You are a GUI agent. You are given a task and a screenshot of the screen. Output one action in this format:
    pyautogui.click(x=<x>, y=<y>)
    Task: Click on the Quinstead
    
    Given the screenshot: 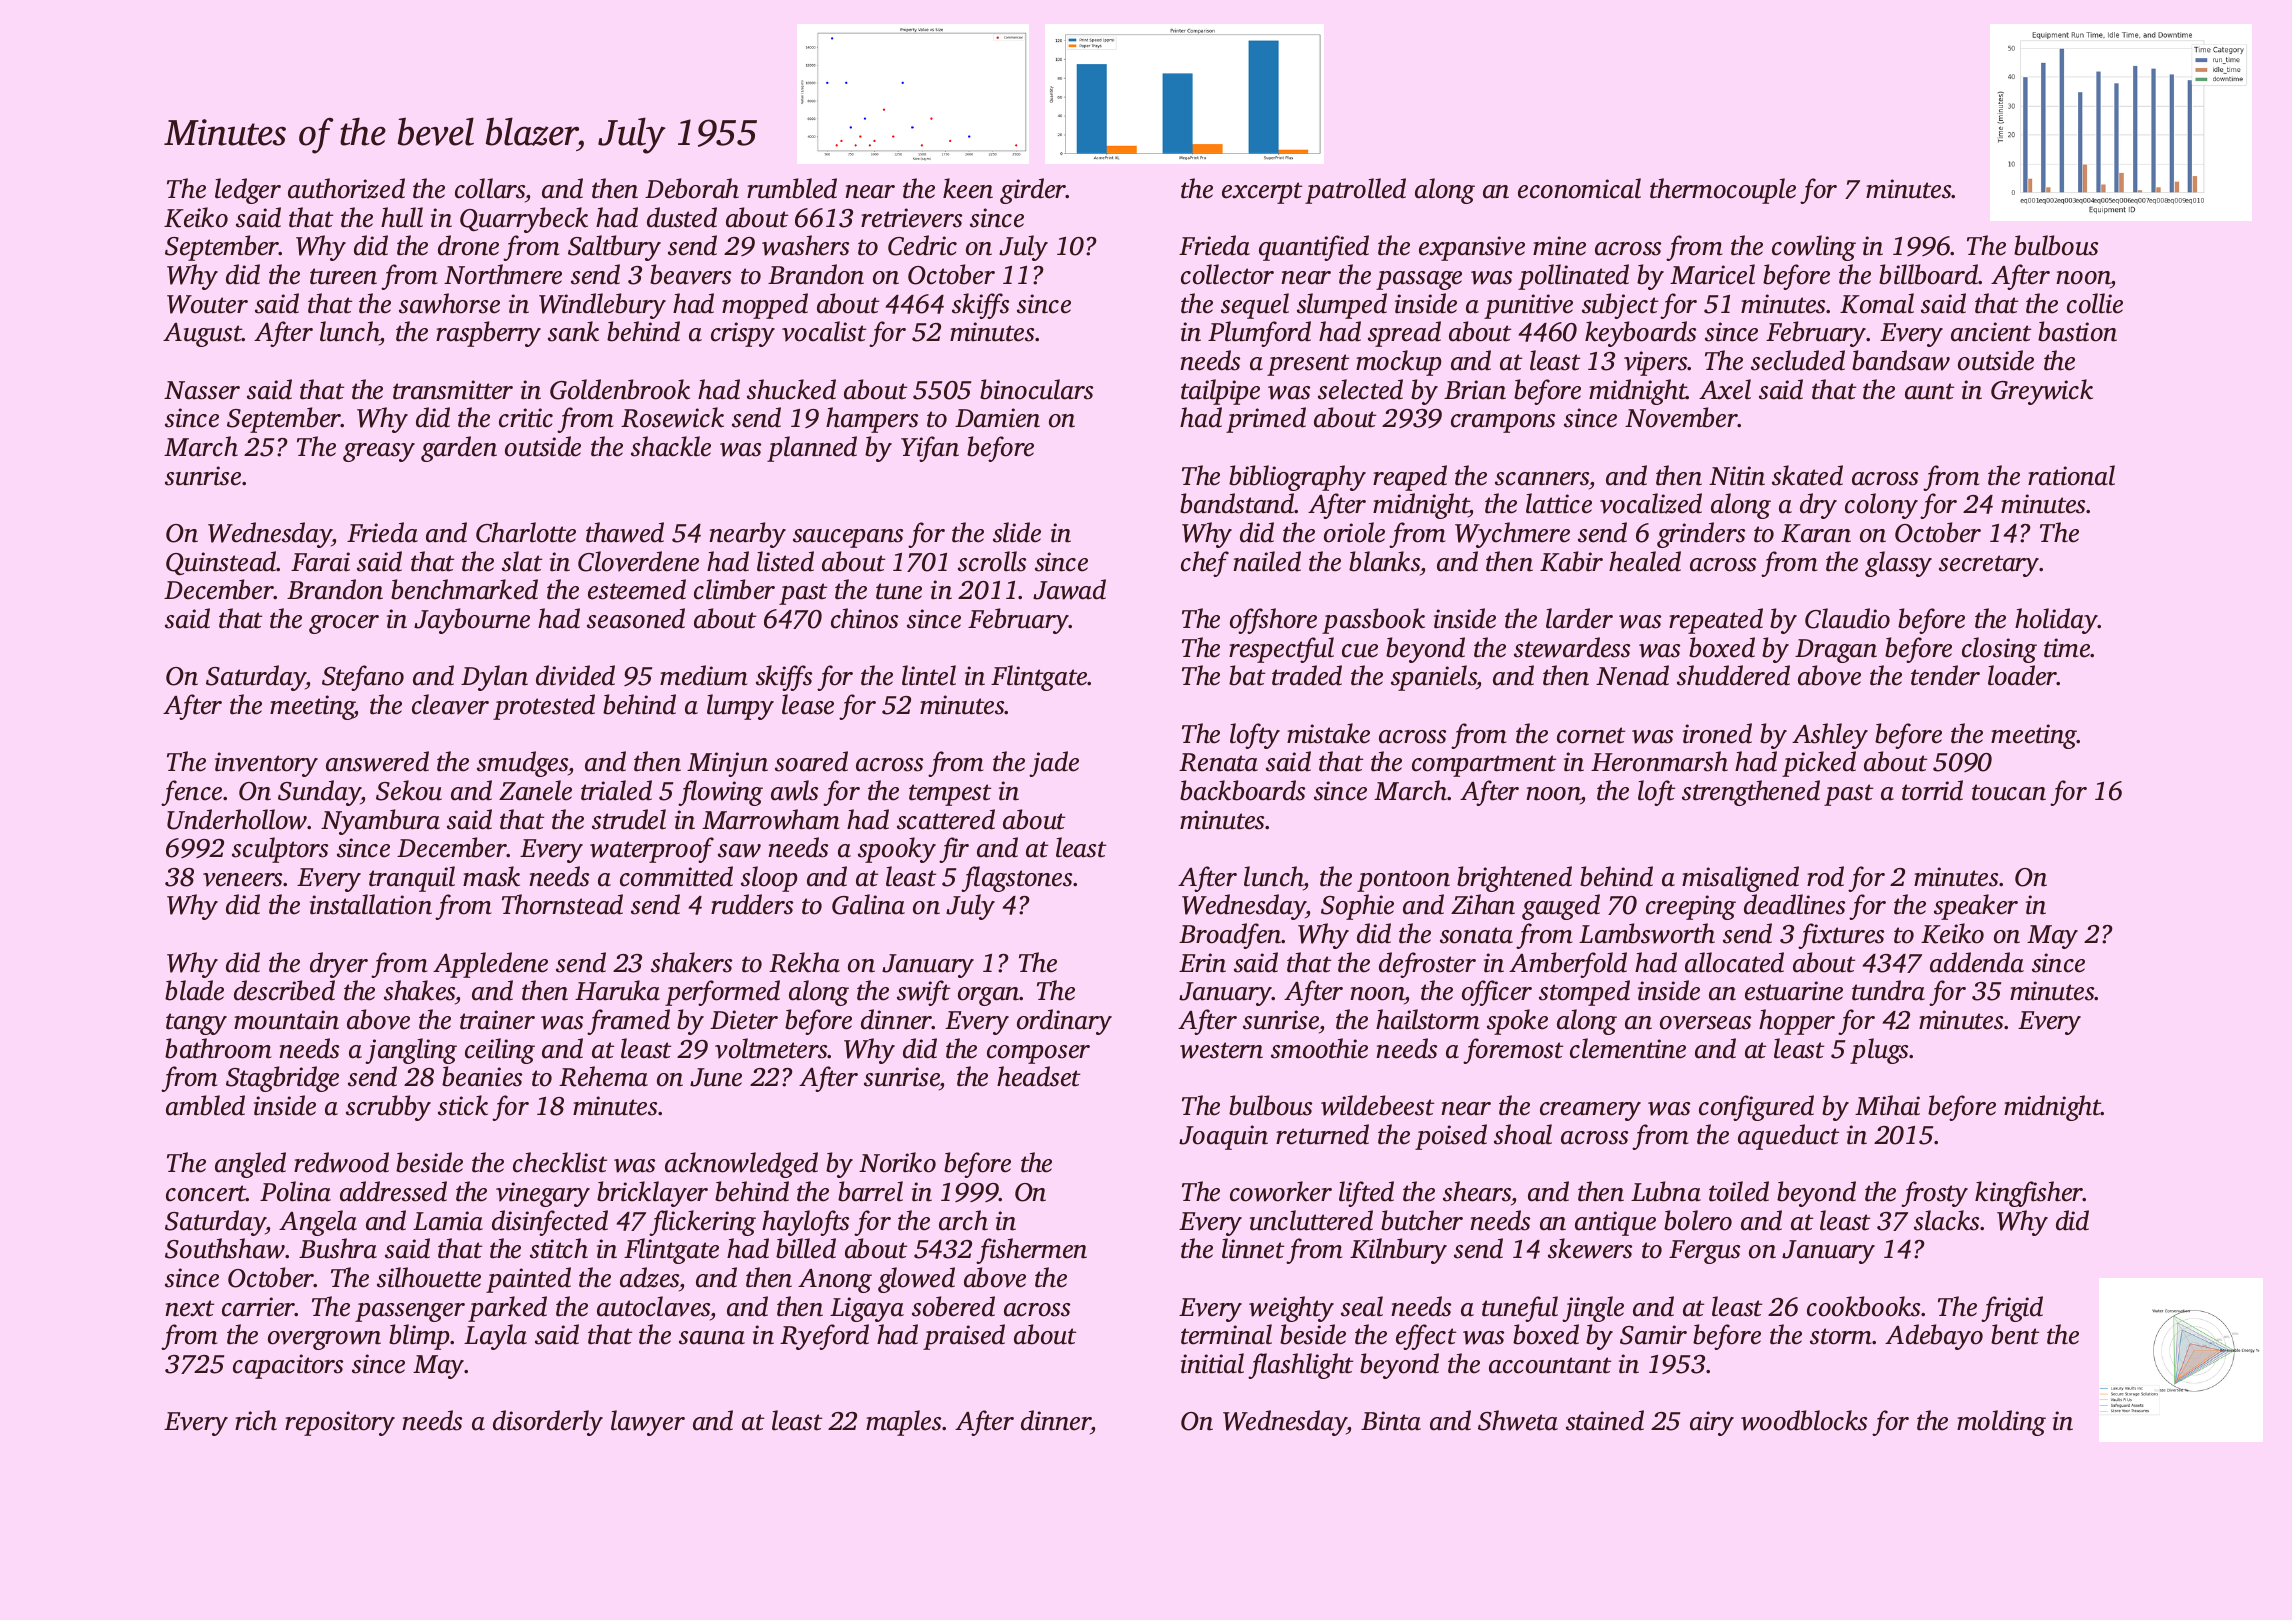 What is the action you would take?
    pyautogui.click(x=221, y=563)
